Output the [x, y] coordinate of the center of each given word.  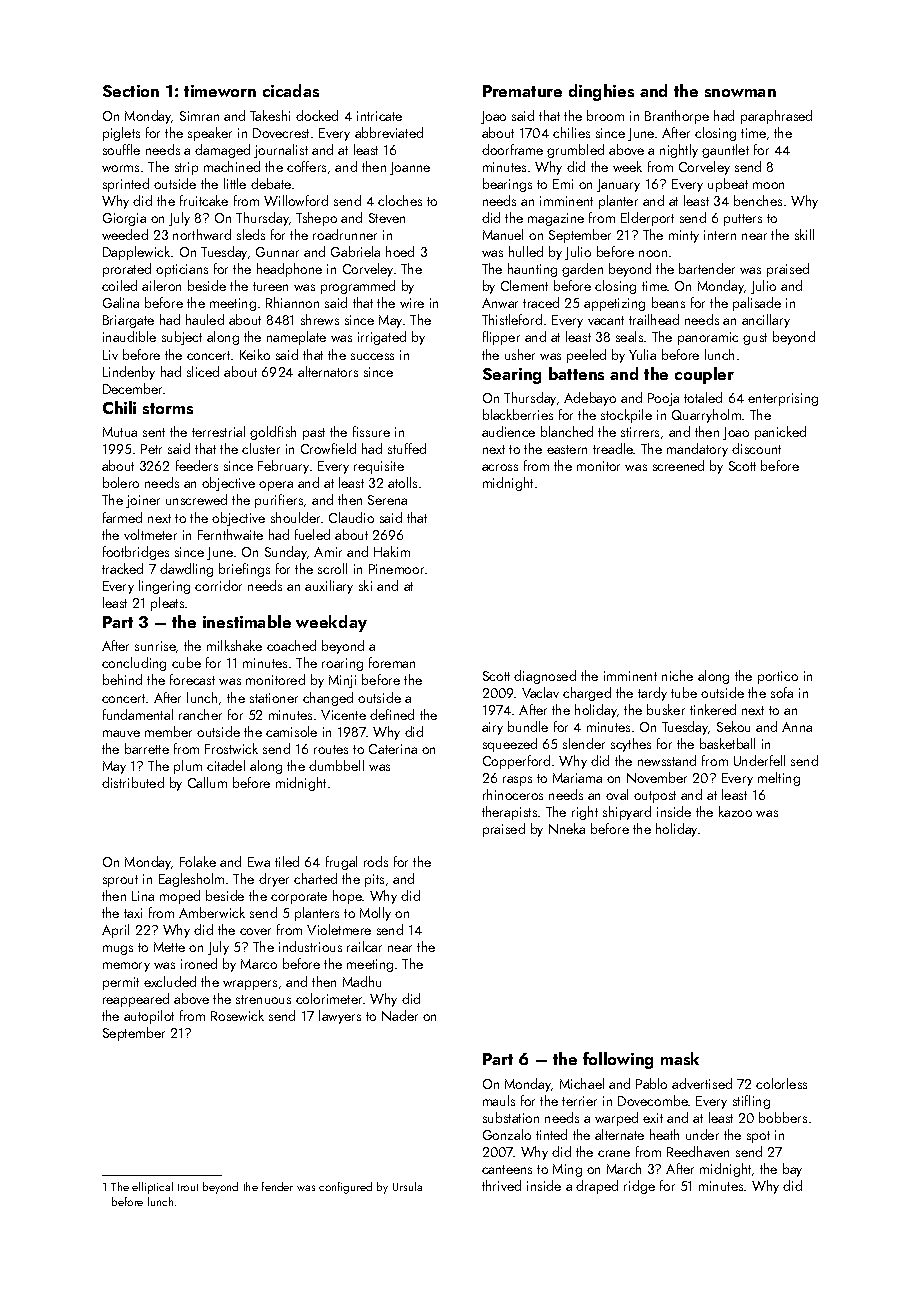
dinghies [601, 92]
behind [122, 679]
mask [680, 1058]
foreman [392, 662]
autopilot [149, 1017]
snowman [740, 93]
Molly [375, 914]
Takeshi [270, 115]
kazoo [735, 811]
